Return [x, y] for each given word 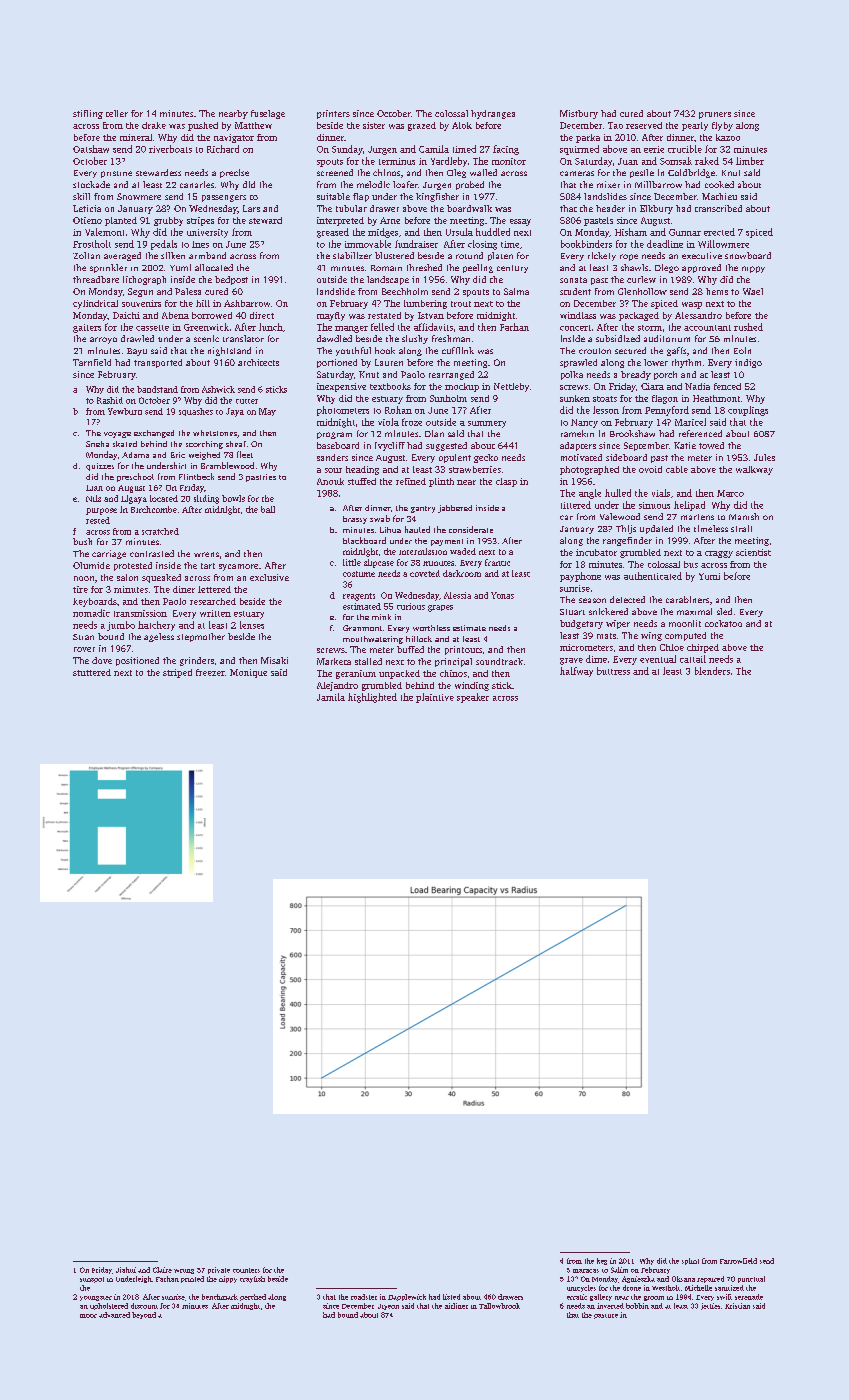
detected [627, 599]
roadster [364, 1297]
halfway [576, 672]
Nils [93, 498]
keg [602, 1261]
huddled [493, 232]
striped [177, 673]
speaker [473, 698]
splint [690, 1261]
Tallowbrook [499, 1306]
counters [246, 1270]
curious [411, 606]
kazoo [728, 137]
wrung [184, 1271]
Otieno [87, 220]
